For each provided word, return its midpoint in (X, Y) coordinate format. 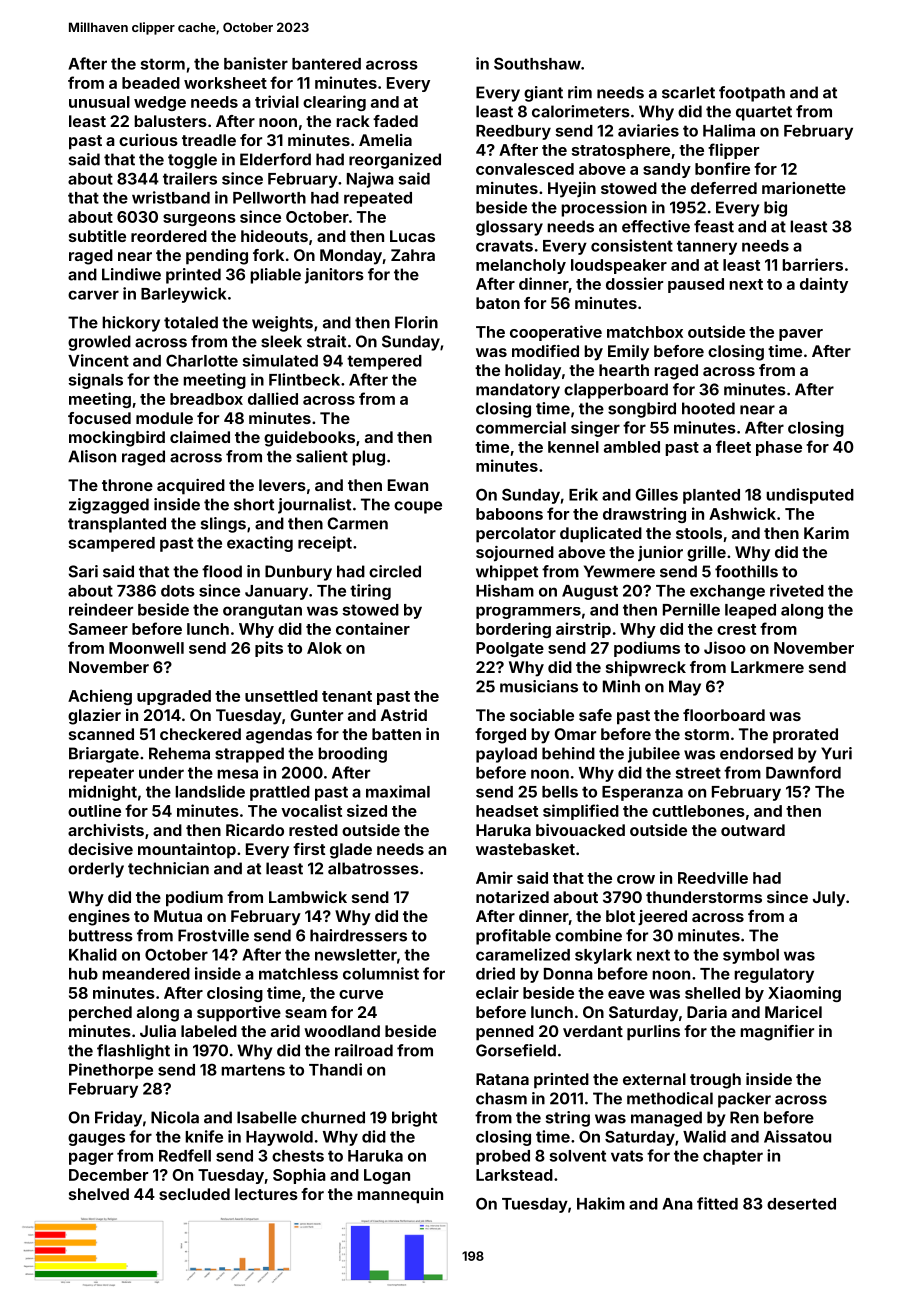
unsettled (281, 696)
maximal (398, 791)
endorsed (756, 753)
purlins (653, 1033)
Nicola (175, 1117)
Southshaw (537, 63)
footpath (752, 94)
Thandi (335, 1069)
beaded (151, 83)
